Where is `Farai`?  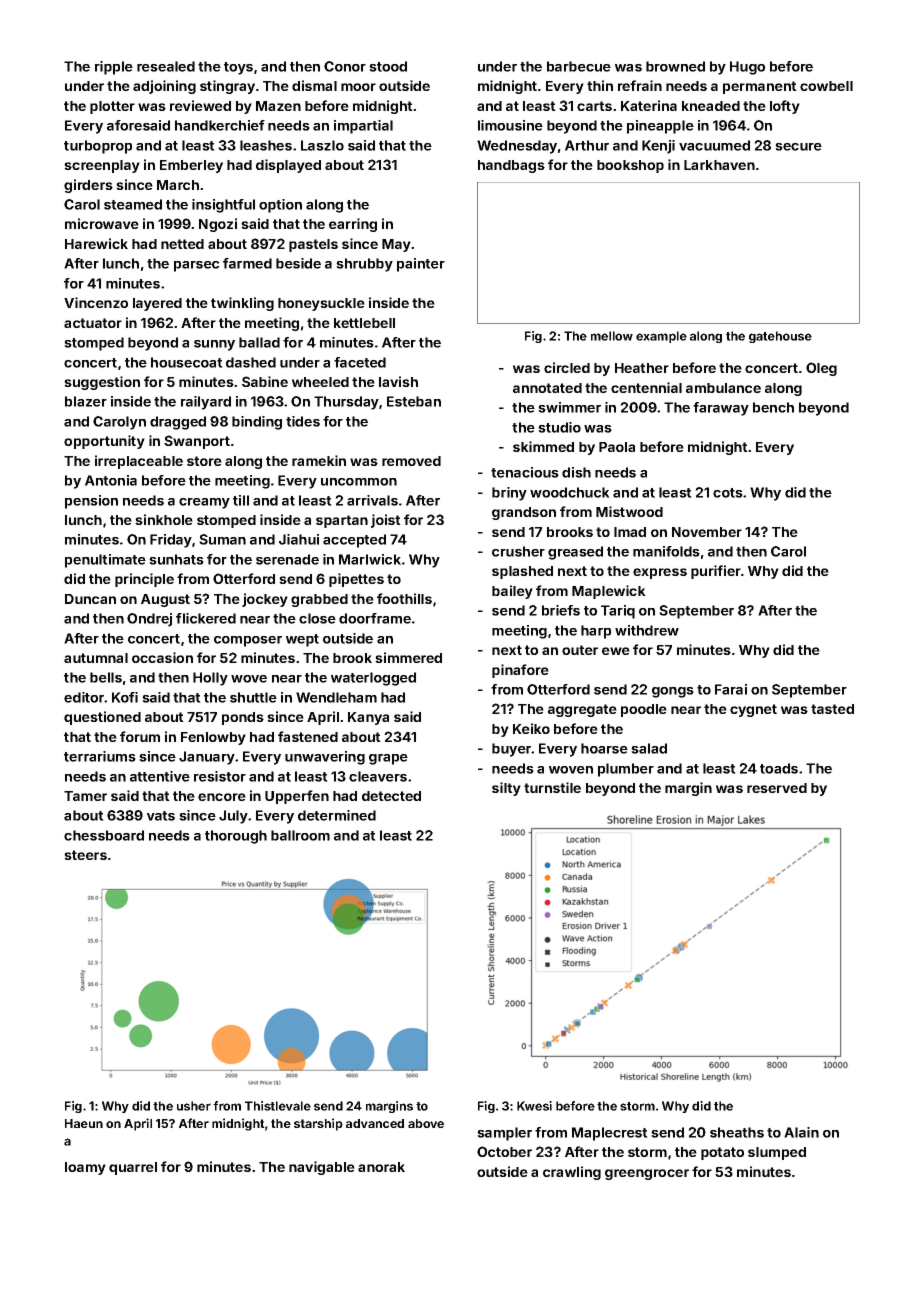 Farai is located at coordinates (731, 689).
